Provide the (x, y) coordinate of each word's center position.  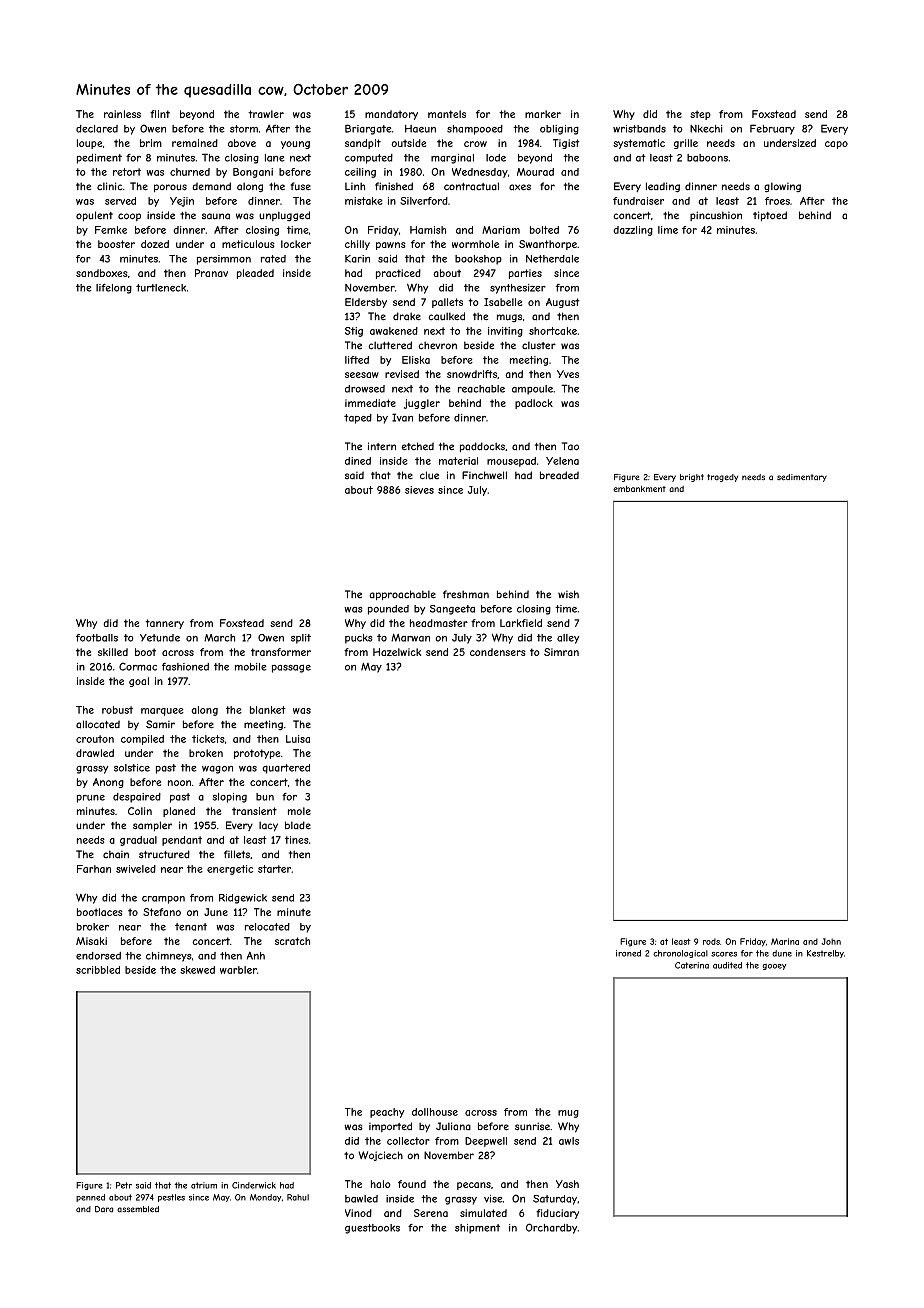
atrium (204, 1185)
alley (568, 639)
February (772, 129)
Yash (567, 1184)
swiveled (136, 869)
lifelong (114, 289)
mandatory (391, 115)
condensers (498, 652)
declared (97, 129)
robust (117, 710)
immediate (370, 403)
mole (299, 811)
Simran (561, 652)
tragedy (722, 478)
